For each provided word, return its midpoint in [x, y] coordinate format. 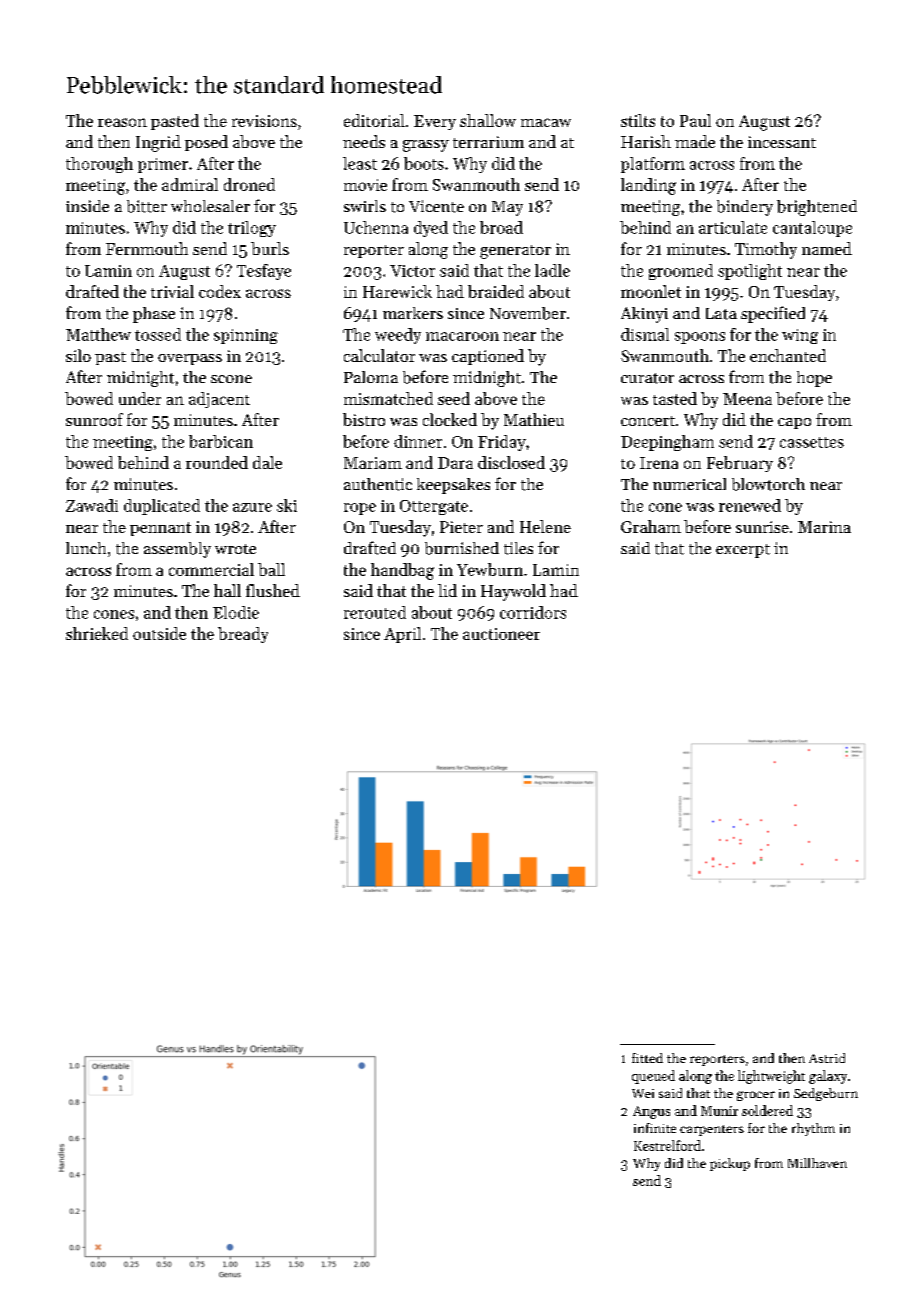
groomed [681, 272]
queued [653, 1077]
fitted [647, 1058]
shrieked [97, 633]
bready [243, 635]
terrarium [488, 142]
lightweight [771, 1077]
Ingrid [158, 143]
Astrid [827, 1058]
